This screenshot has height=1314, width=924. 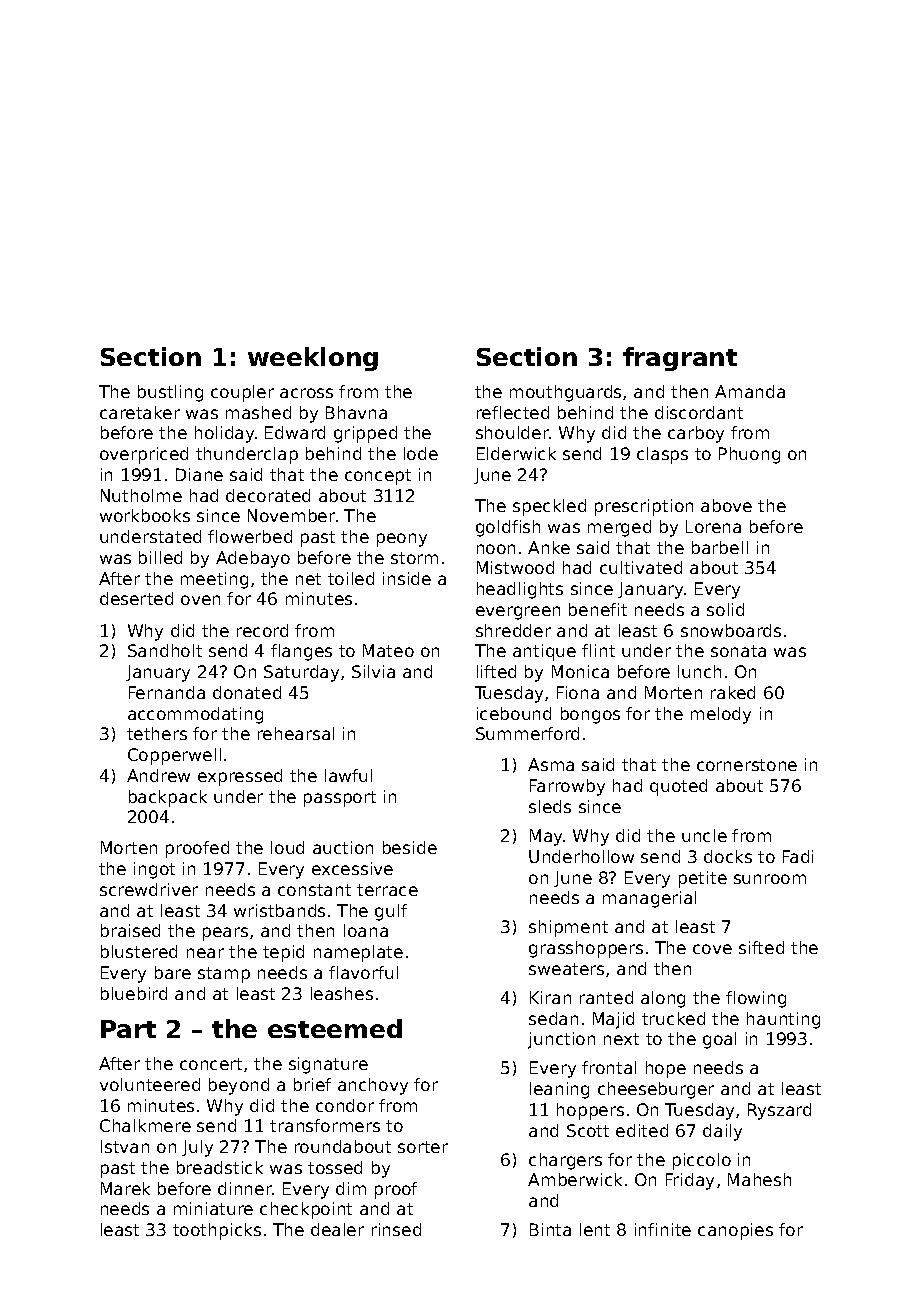 I want to click on beside, so click(x=410, y=847).
